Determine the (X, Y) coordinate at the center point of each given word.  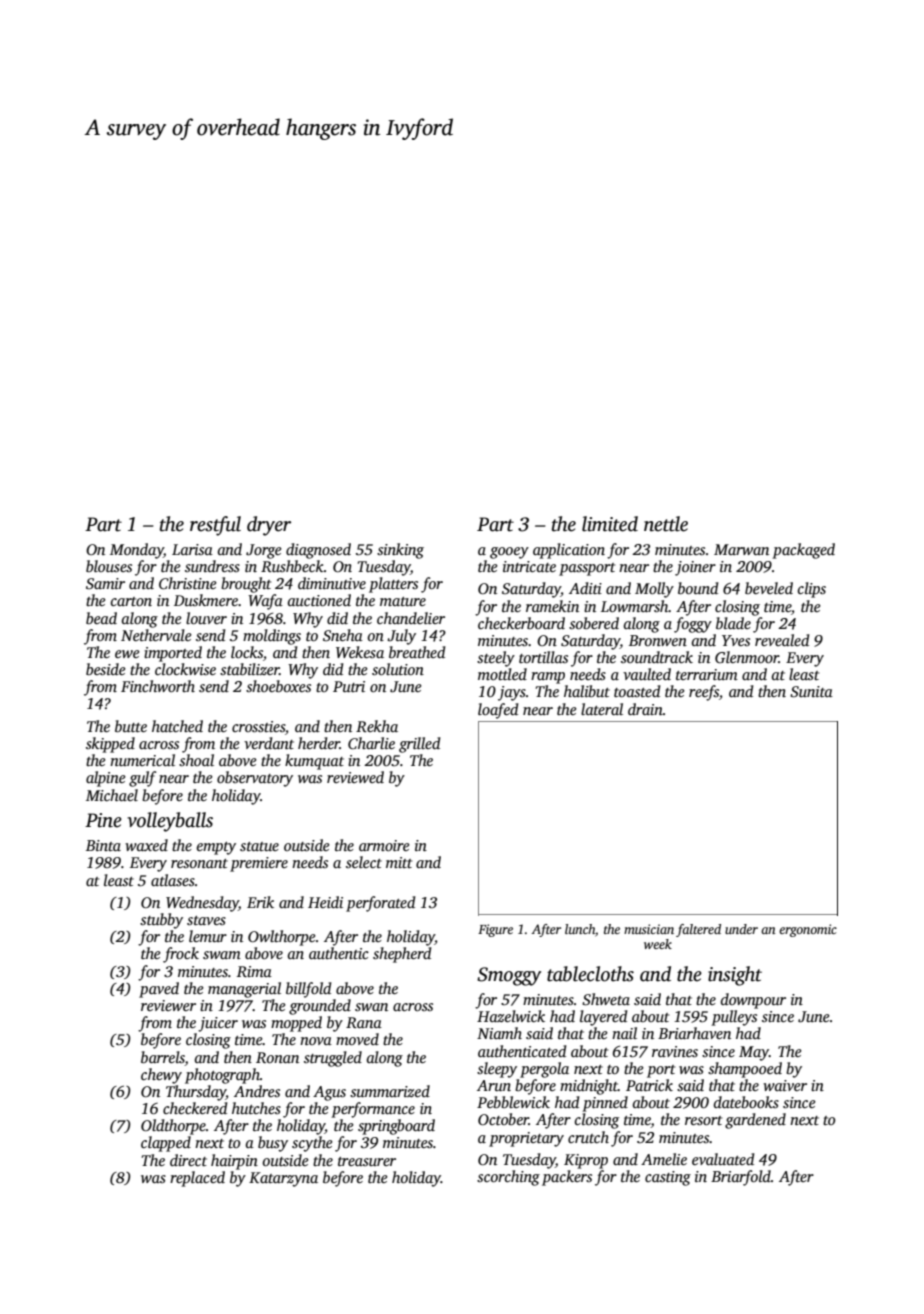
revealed (782, 640)
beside (106, 669)
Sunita (811, 692)
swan (371, 1007)
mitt (399, 862)
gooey (509, 553)
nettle (666, 524)
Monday (137, 551)
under (741, 929)
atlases (173, 880)
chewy (161, 1076)
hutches (256, 1108)
